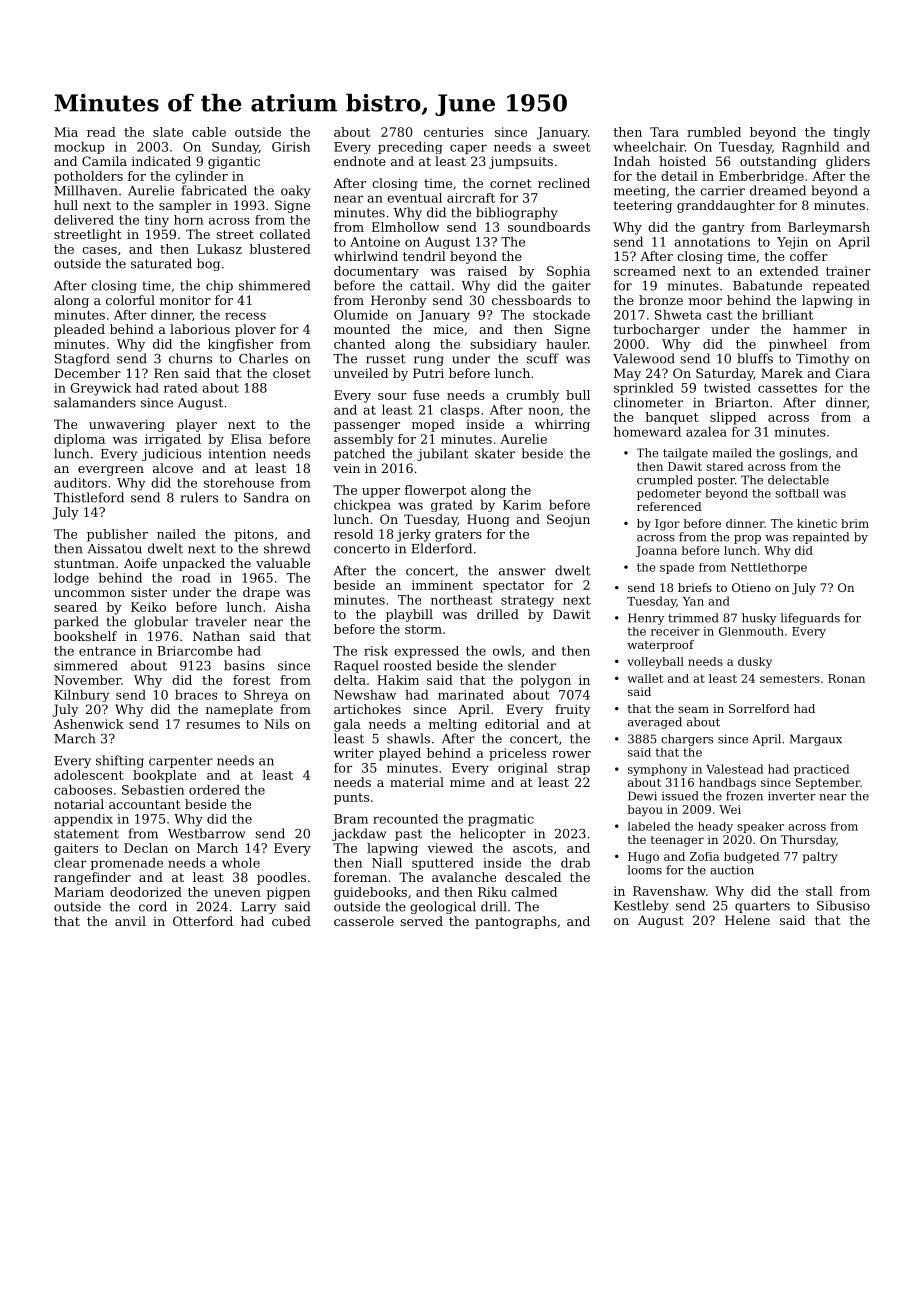 This image has width=924, height=1308. Describe the element at coordinates (655, 663) in the image. I see `volleyball` at that location.
